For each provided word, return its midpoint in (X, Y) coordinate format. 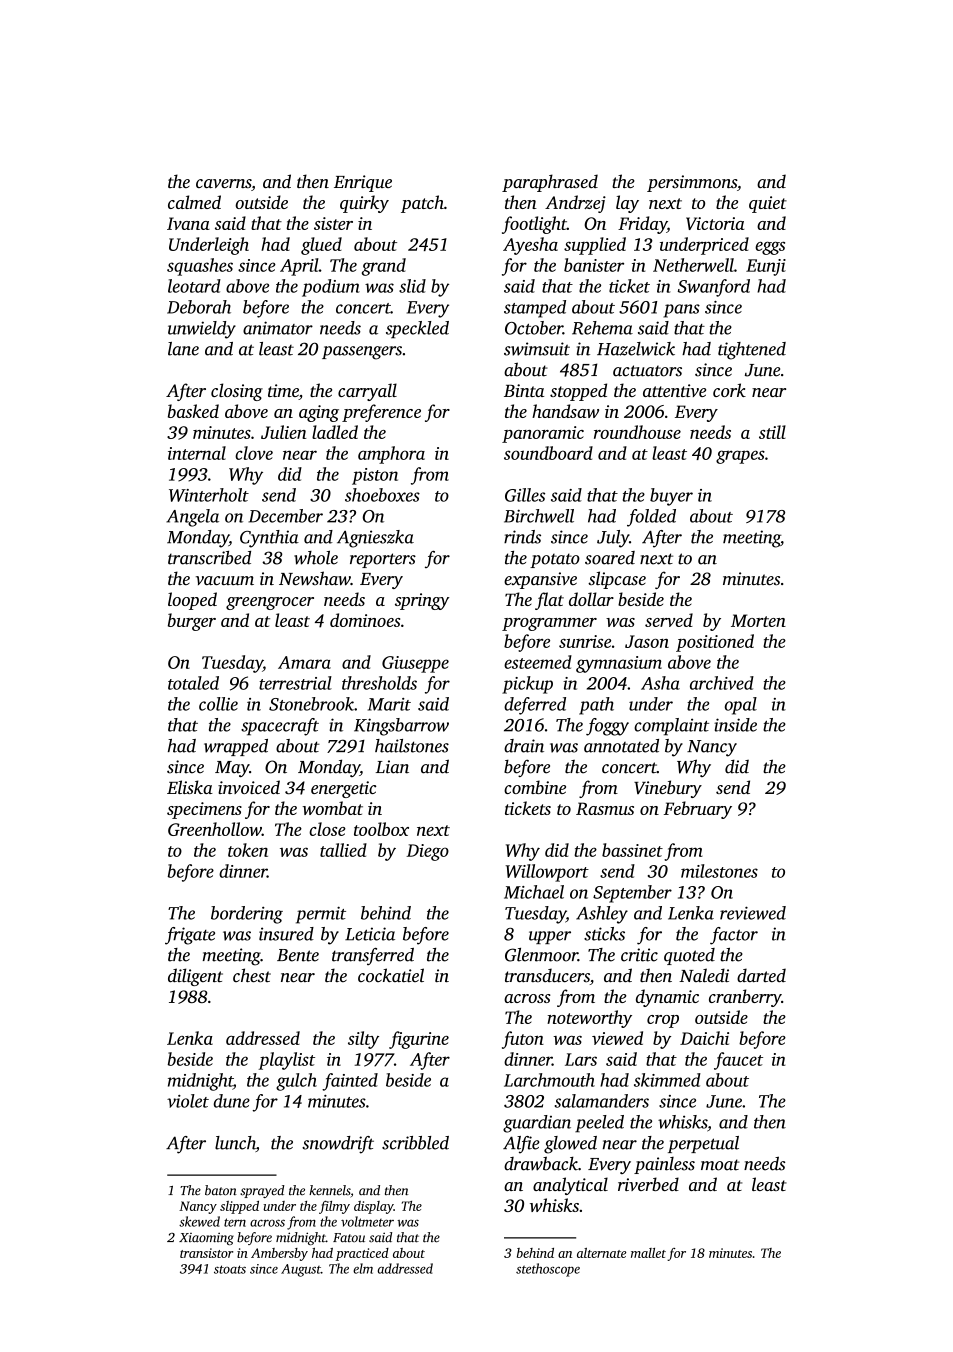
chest (252, 975)
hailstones (412, 746)
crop (663, 1021)
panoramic (543, 434)
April (299, 267)
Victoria (715, 223)
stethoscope (548, 1270)
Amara (304, 662)
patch (422, 204)
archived (722, 683)
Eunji (766, 267)
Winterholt (209, 495)
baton (221, 1190)
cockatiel (391, 975)
